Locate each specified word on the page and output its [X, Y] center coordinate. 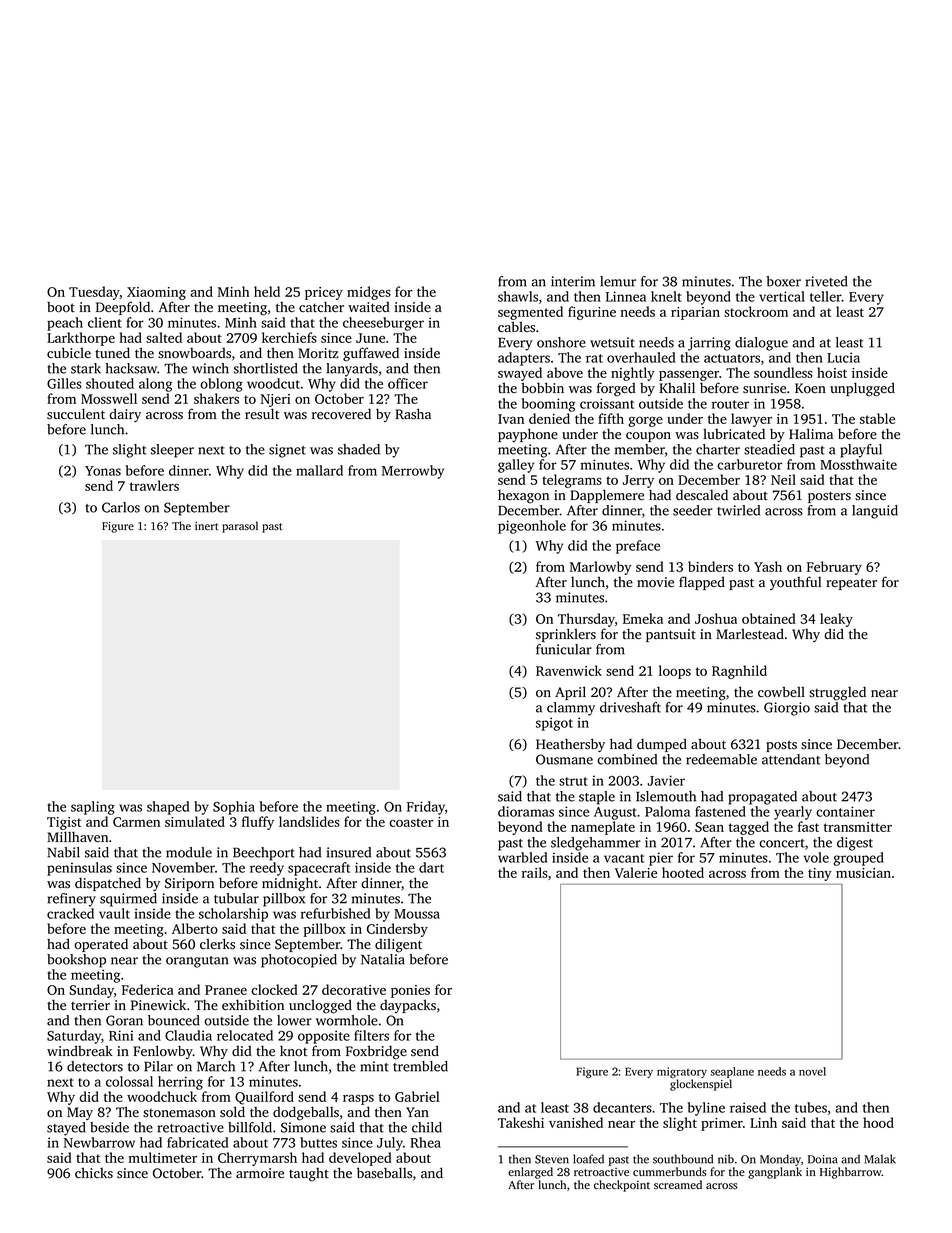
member [640, 449]
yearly [793, 813]
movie [655, 582]
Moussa [417, 914]
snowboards [194, 353]
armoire [260, 1173]
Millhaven [77, 837]
